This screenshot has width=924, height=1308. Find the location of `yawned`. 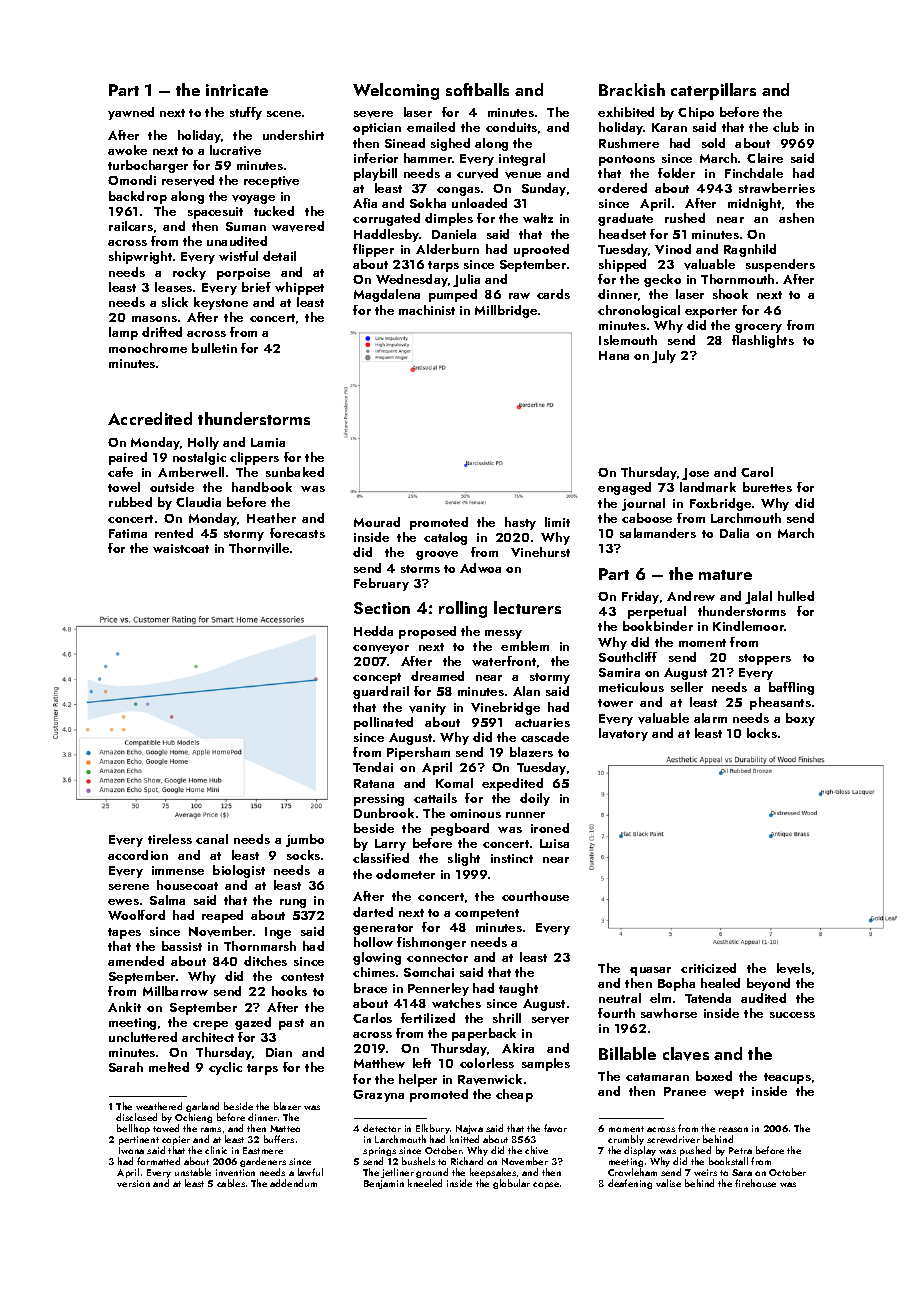

yawned is located at coordinates (131, 113).
